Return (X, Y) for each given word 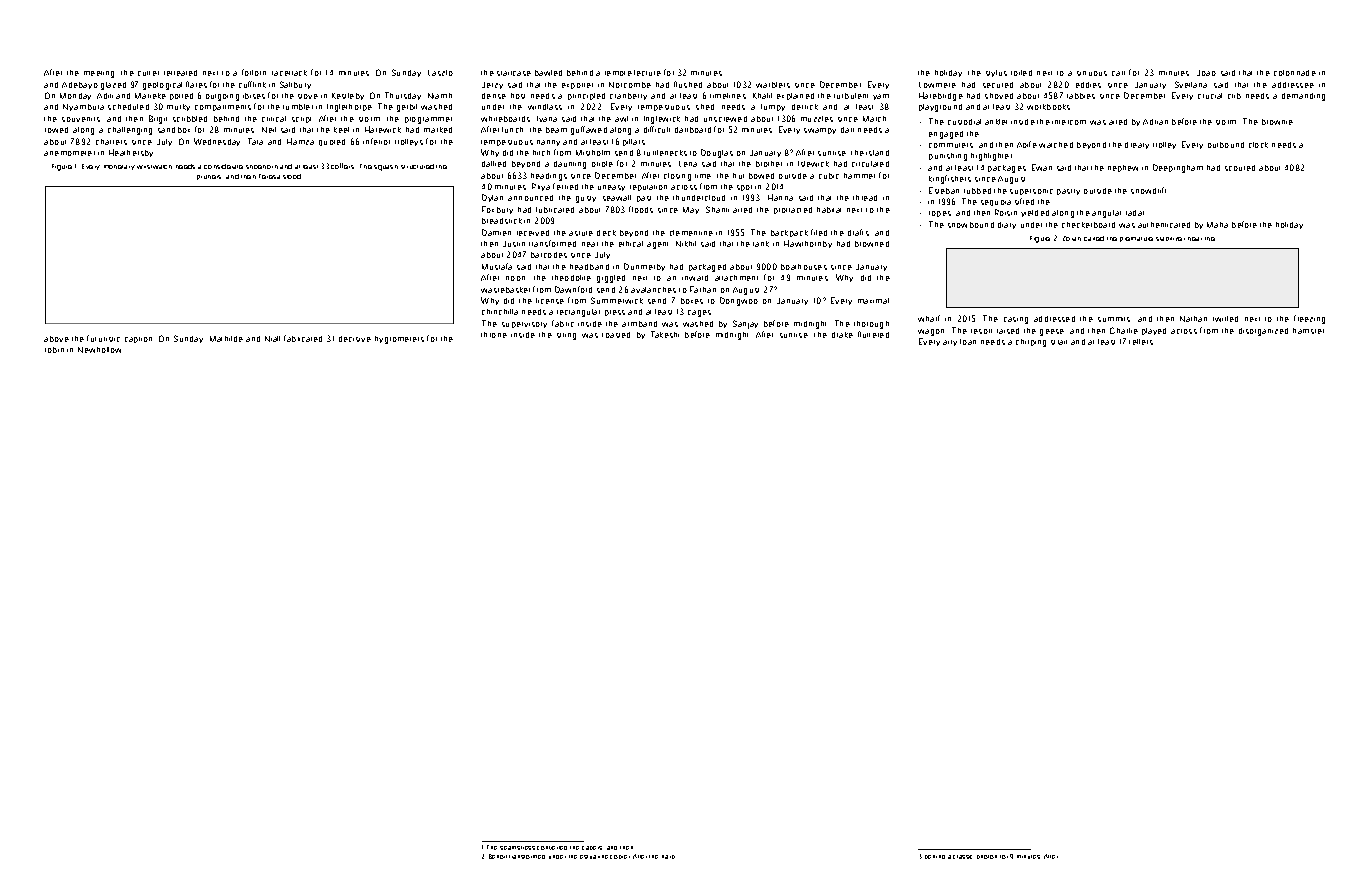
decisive (355, 339)
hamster (1308, 331)
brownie (1277, 122)
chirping (1031, 343)
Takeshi (665, 334)
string (566, 336)
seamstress (517, 848)
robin (54, 350)
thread (865, 198)
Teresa (269, 176)
